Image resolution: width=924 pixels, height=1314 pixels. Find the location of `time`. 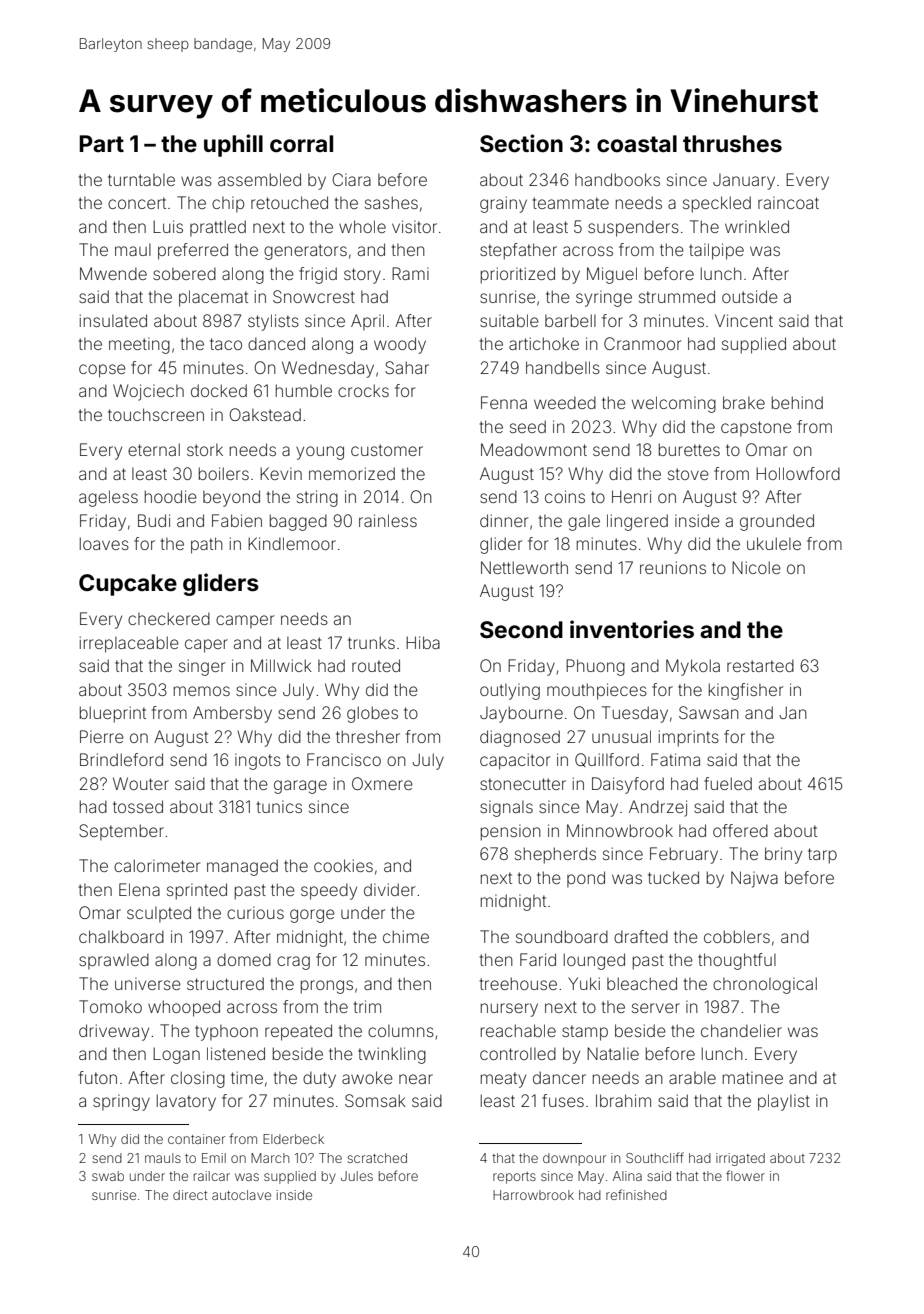

time is located at coordinates (247, 1077).
